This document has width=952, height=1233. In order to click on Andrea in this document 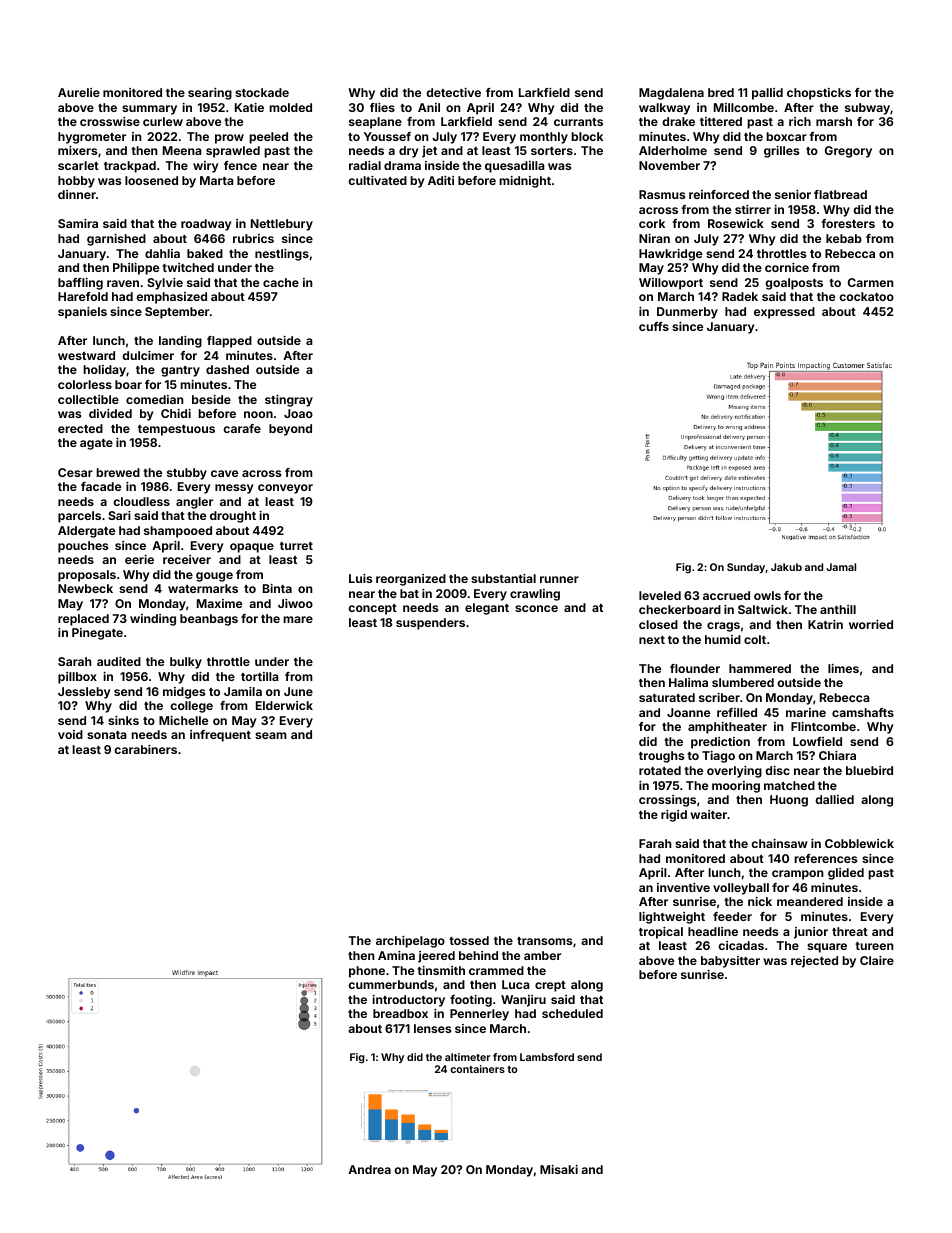, I will do `click(369, 1169)`.
